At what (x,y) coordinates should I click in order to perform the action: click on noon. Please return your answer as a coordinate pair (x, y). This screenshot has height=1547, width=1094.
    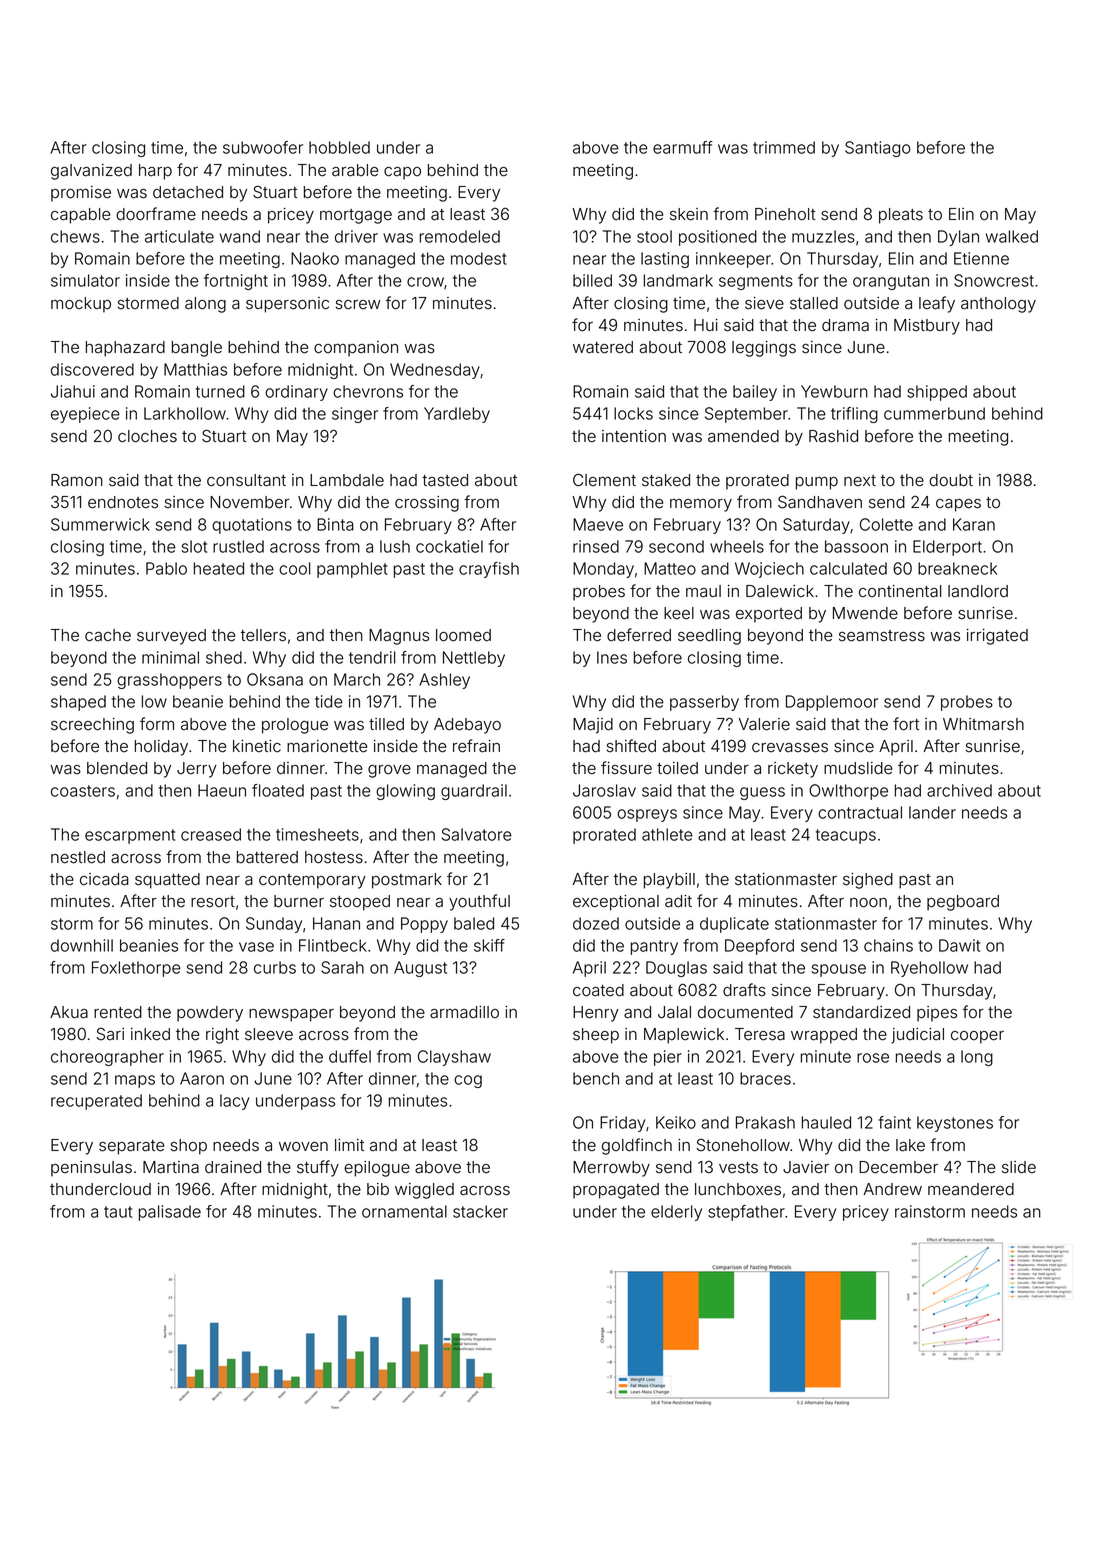
    Looking at the image, I should click on (868, 903).
